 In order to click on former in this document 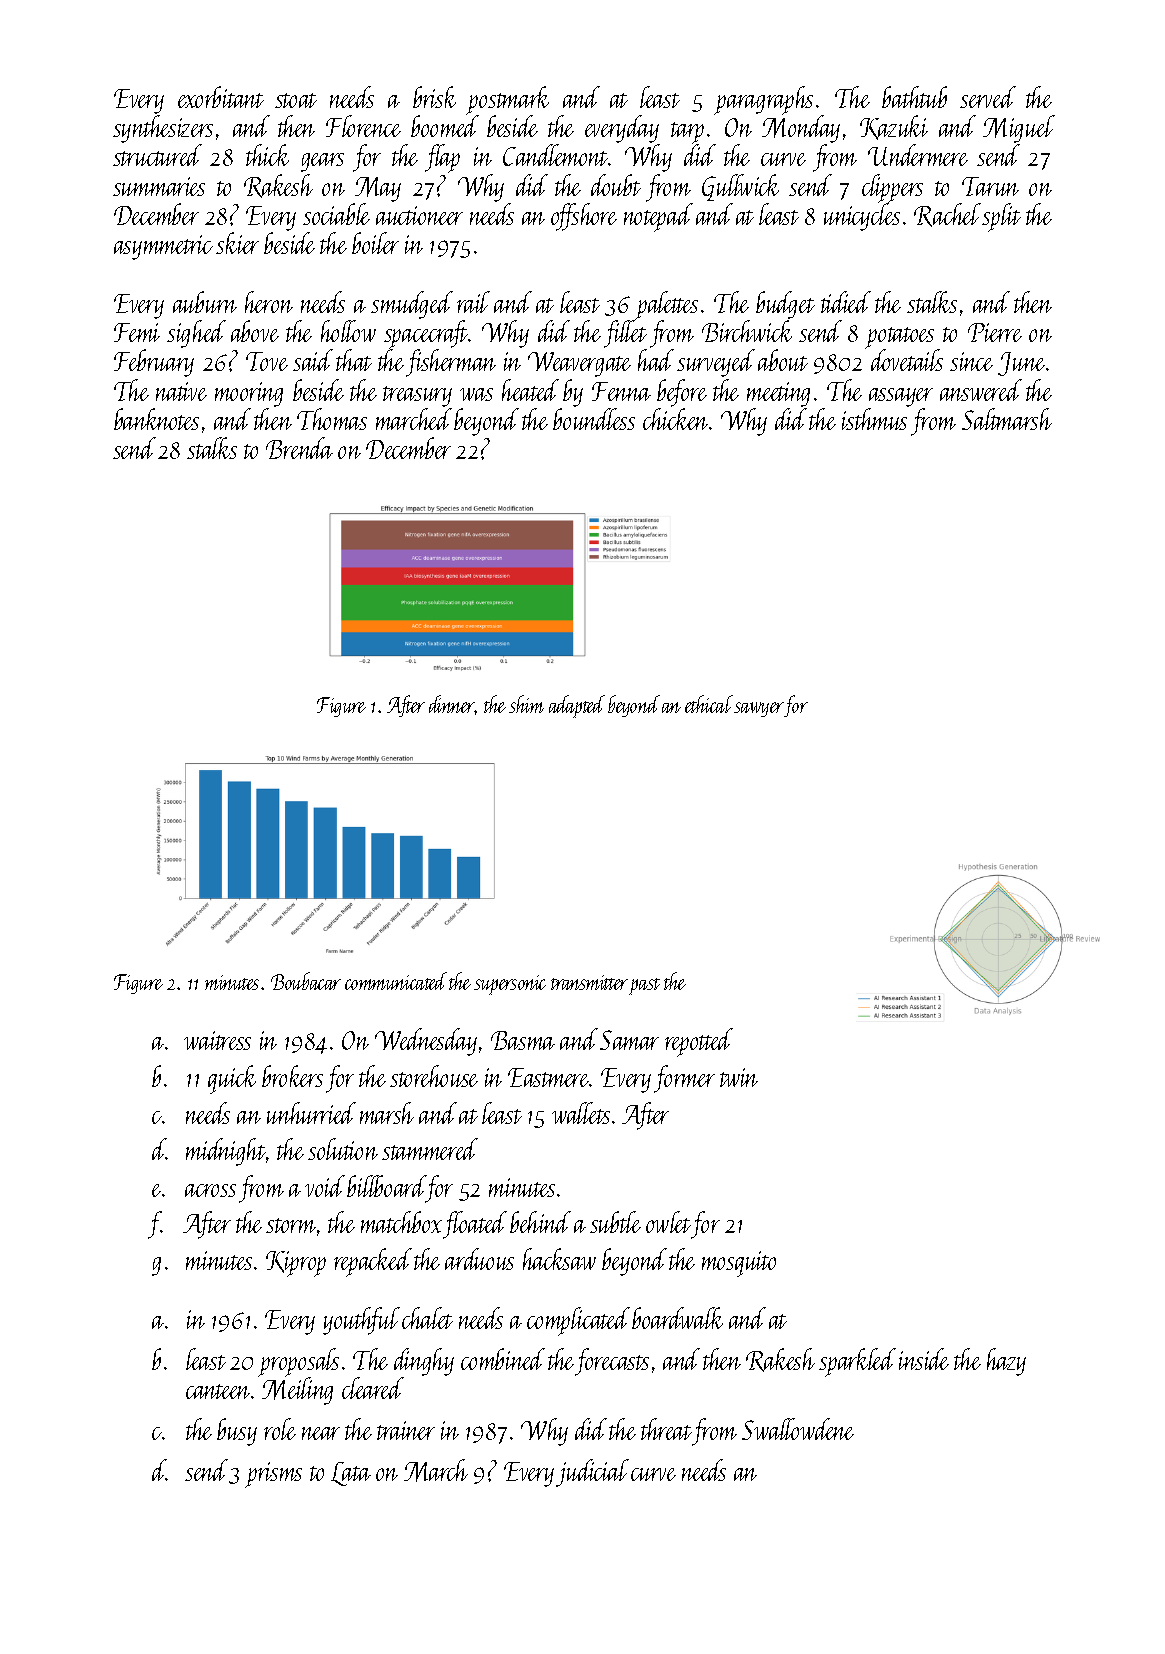, I will do `click(684, 1079)`.
